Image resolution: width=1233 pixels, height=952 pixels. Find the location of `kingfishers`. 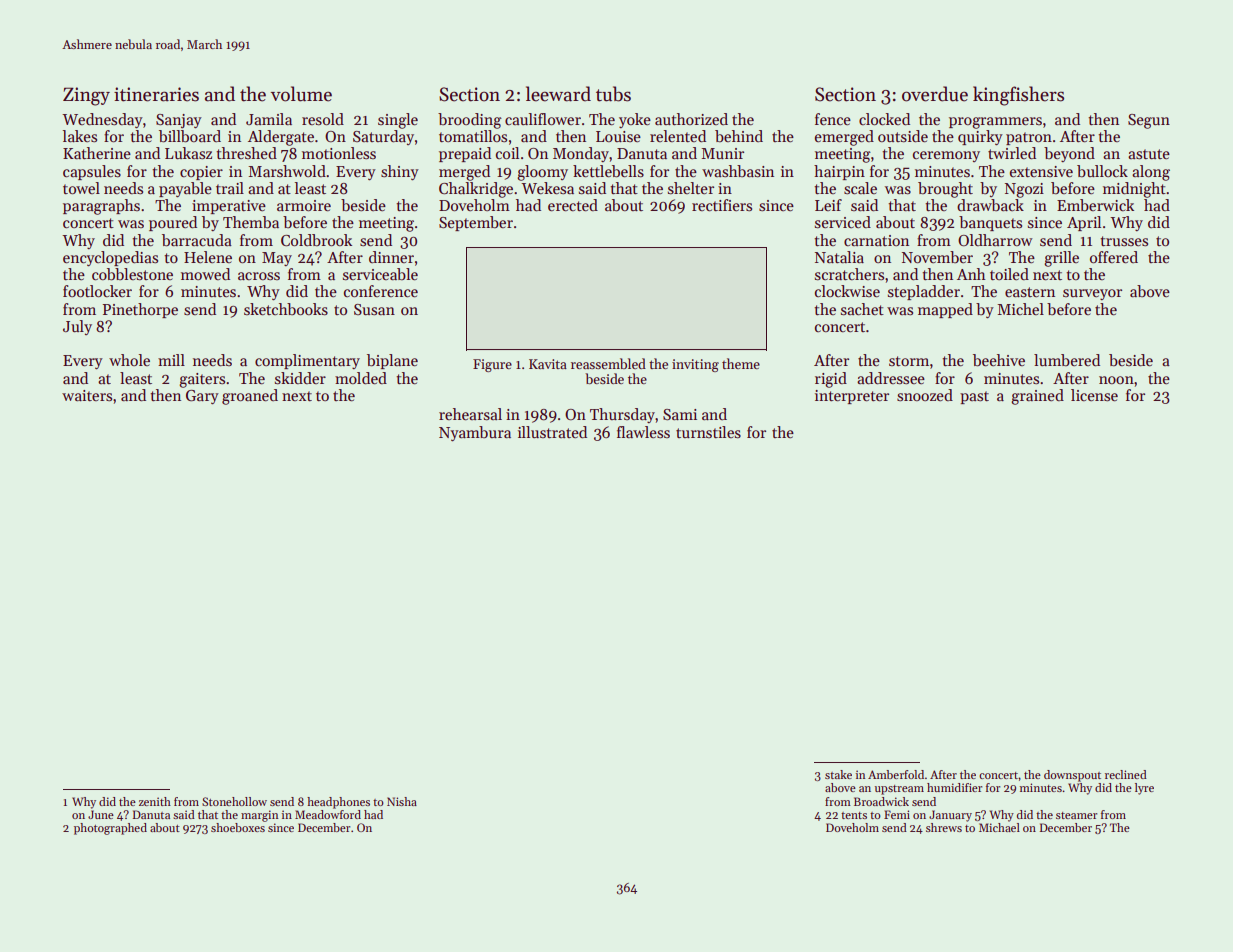

kingfishers is located at coordinates (1018, 96).
